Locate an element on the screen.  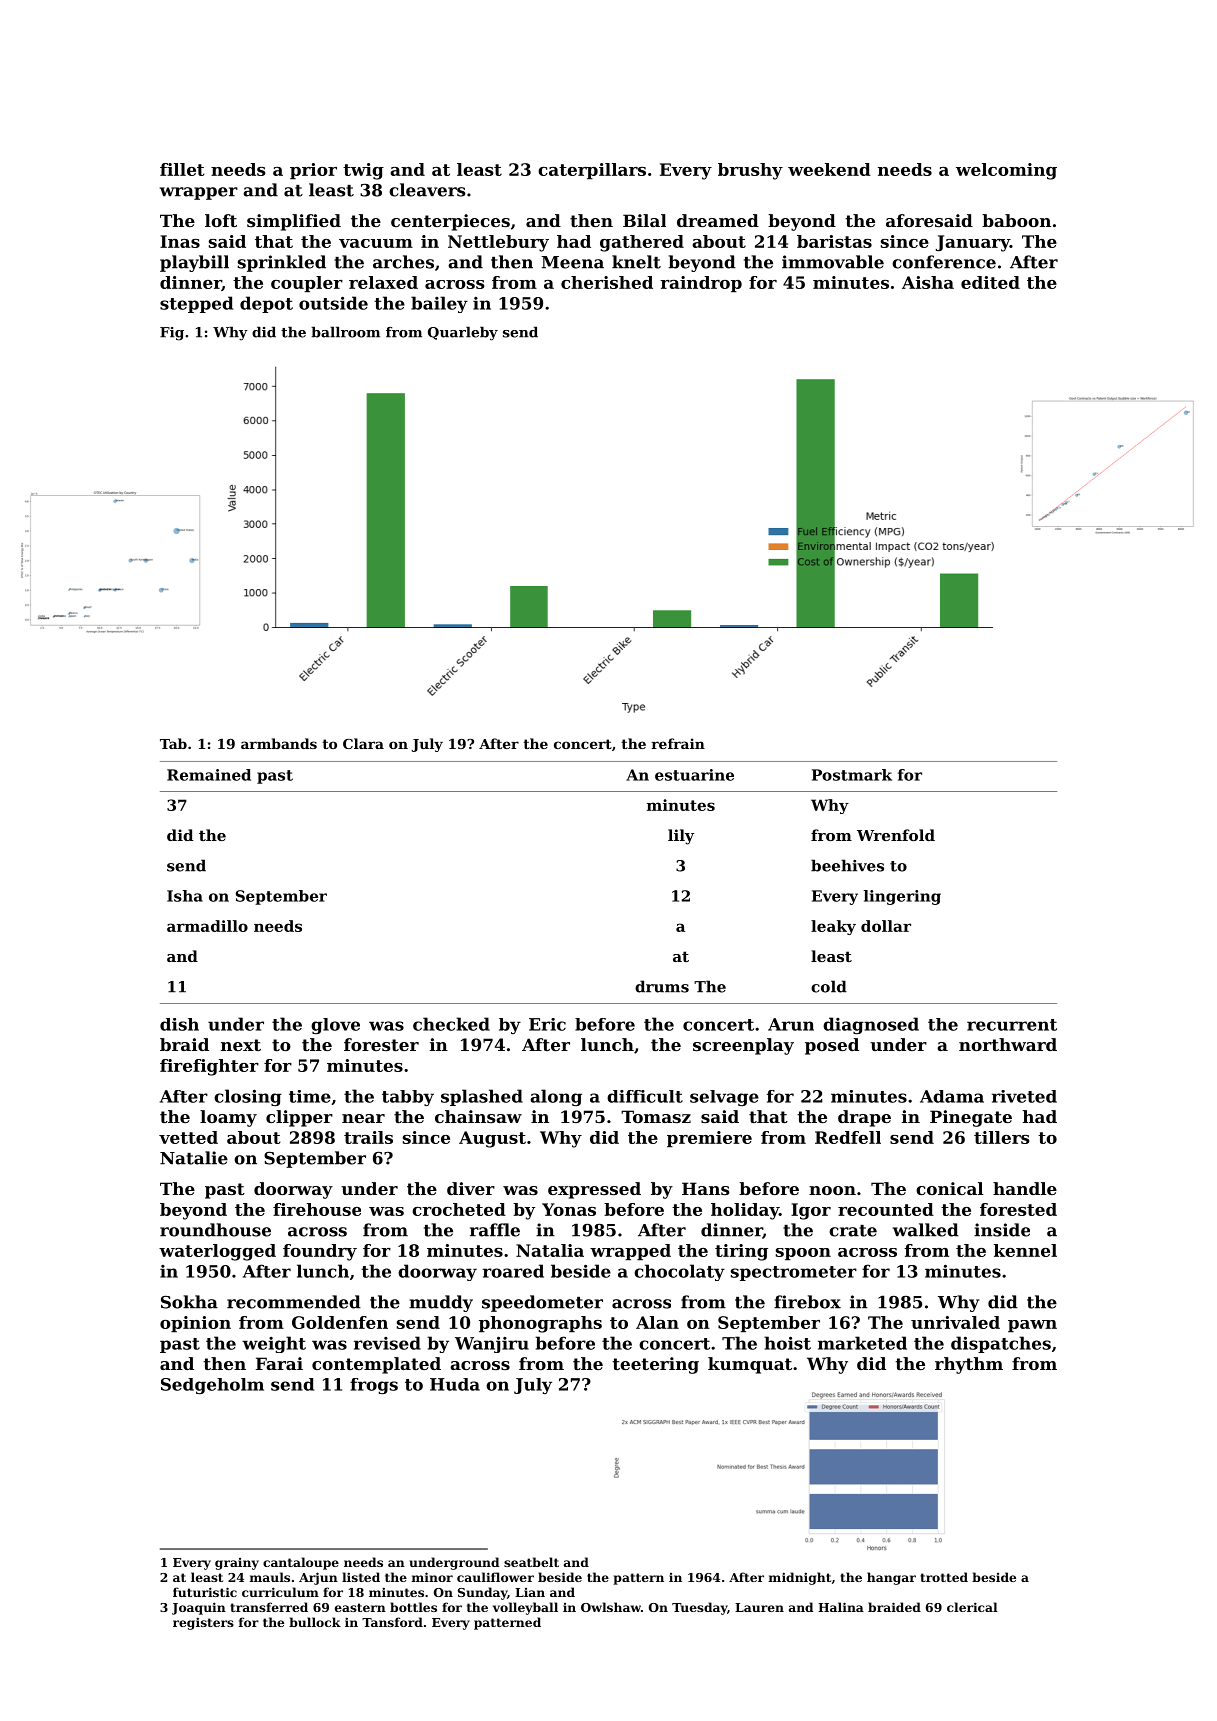
Inas is located at coordinates (180, 241).
